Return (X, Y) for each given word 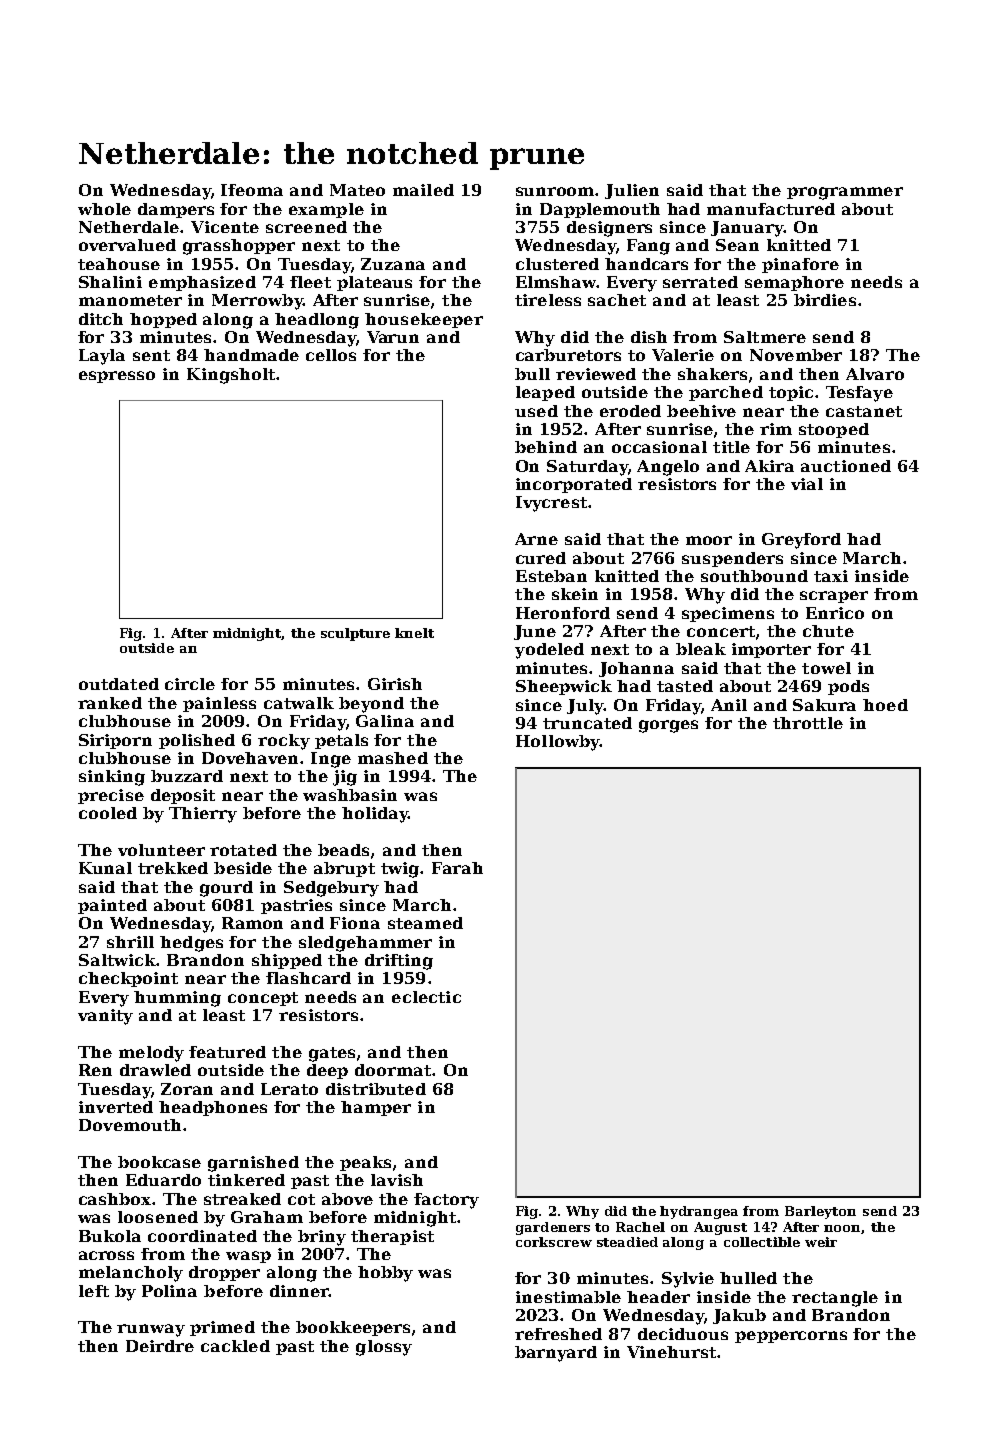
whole (104, 209)
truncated (587, 723)
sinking (112, 778)
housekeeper (424, 320)
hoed (885, 705)
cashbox (115, 1199)
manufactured (771, 209)
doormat (393, 1070)
